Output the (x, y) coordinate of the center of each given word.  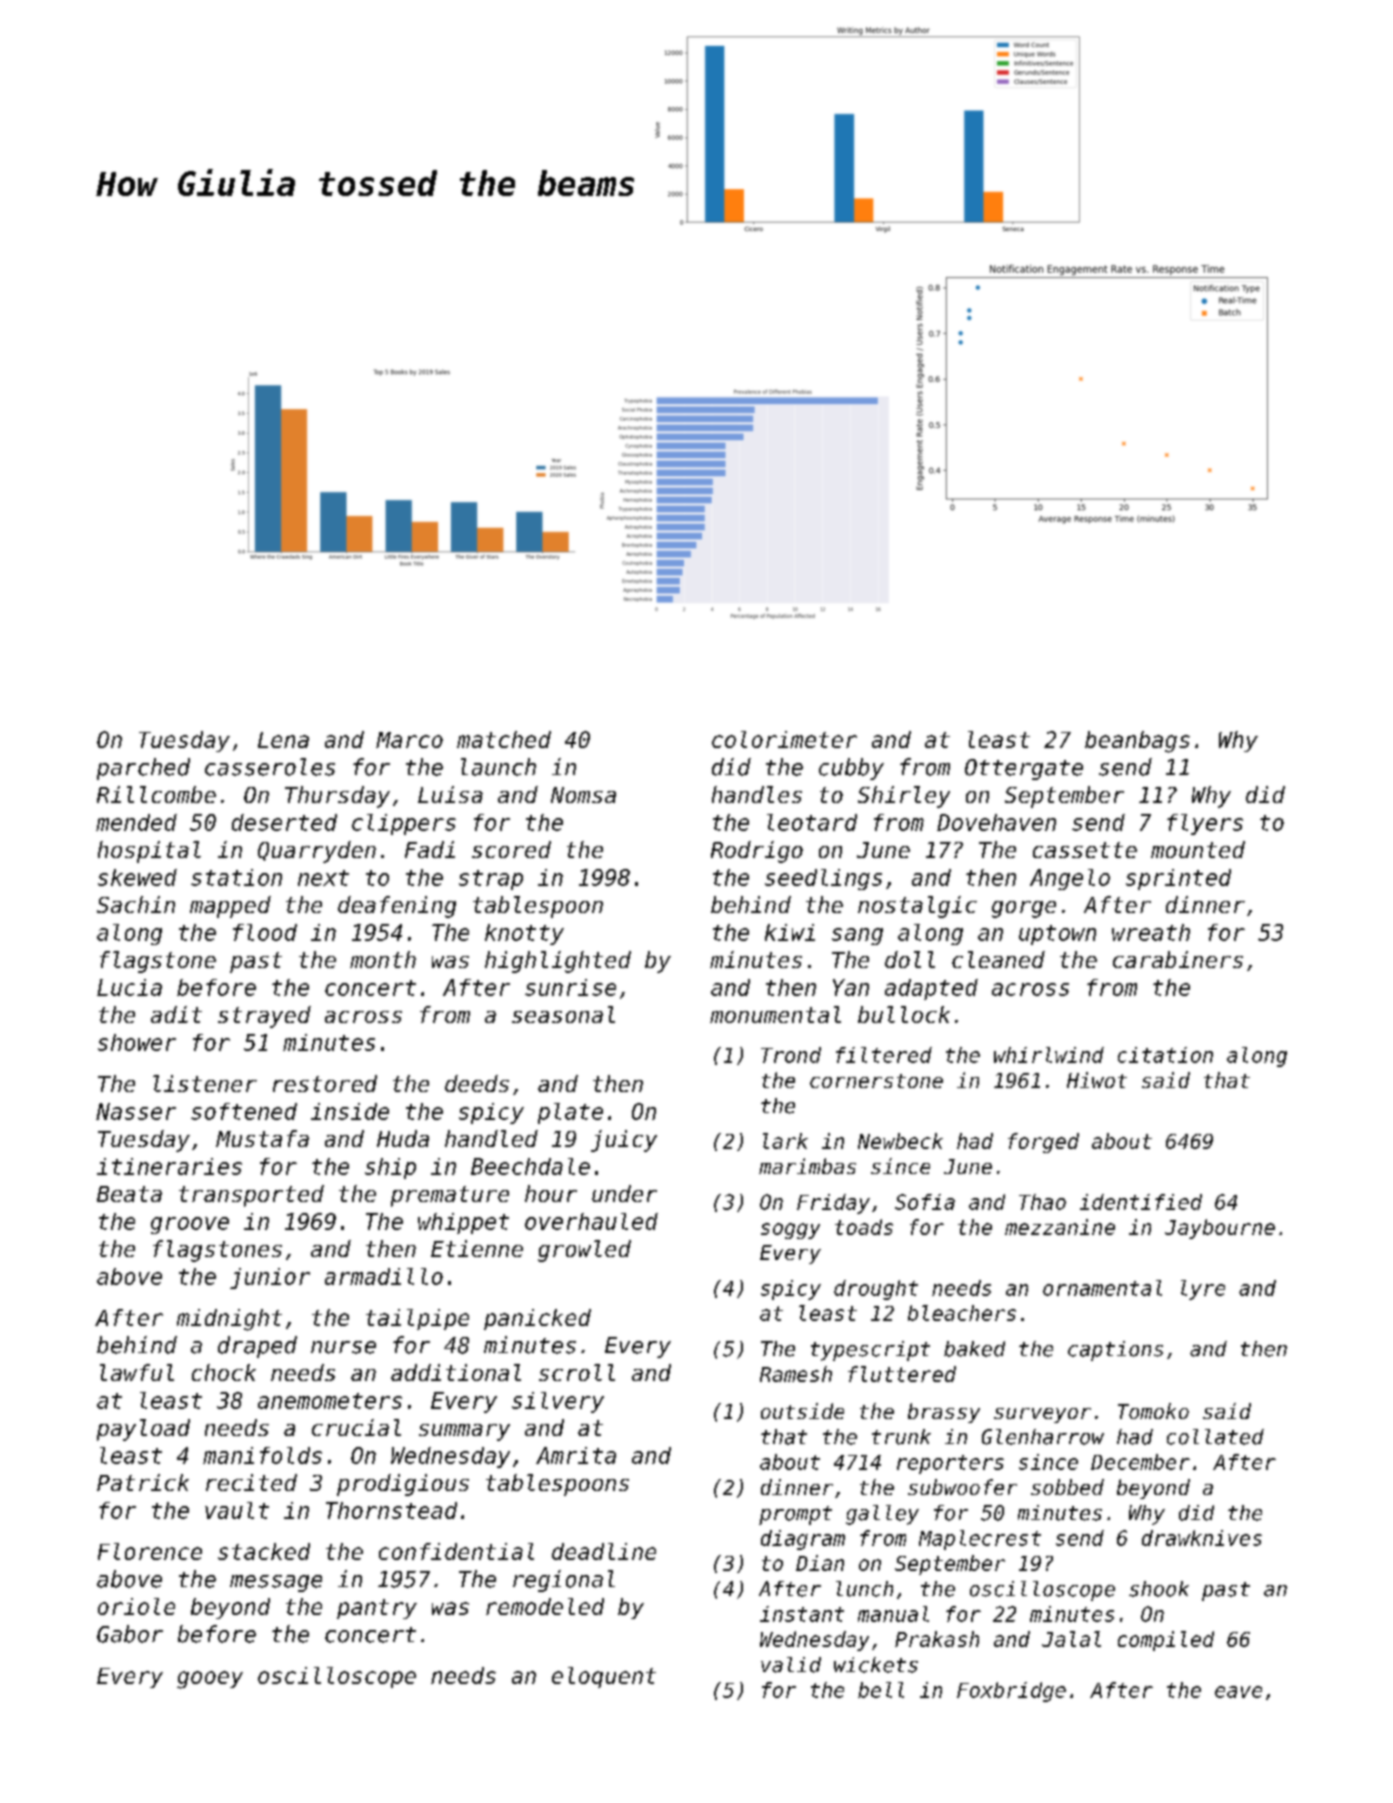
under (624, 1193)
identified (1141, 1202)
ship (390, 1168)
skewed (137, 877)
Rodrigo (757, 852)
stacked (264, 1551)
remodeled (545, 1606)
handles (757, 794)
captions (1115, 1351)
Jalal (1071, 1639)
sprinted (1178, 879)
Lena (283, 740)
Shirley (904, 797)
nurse (343, 1347)
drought (876, 1290)
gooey (210, 1680)
